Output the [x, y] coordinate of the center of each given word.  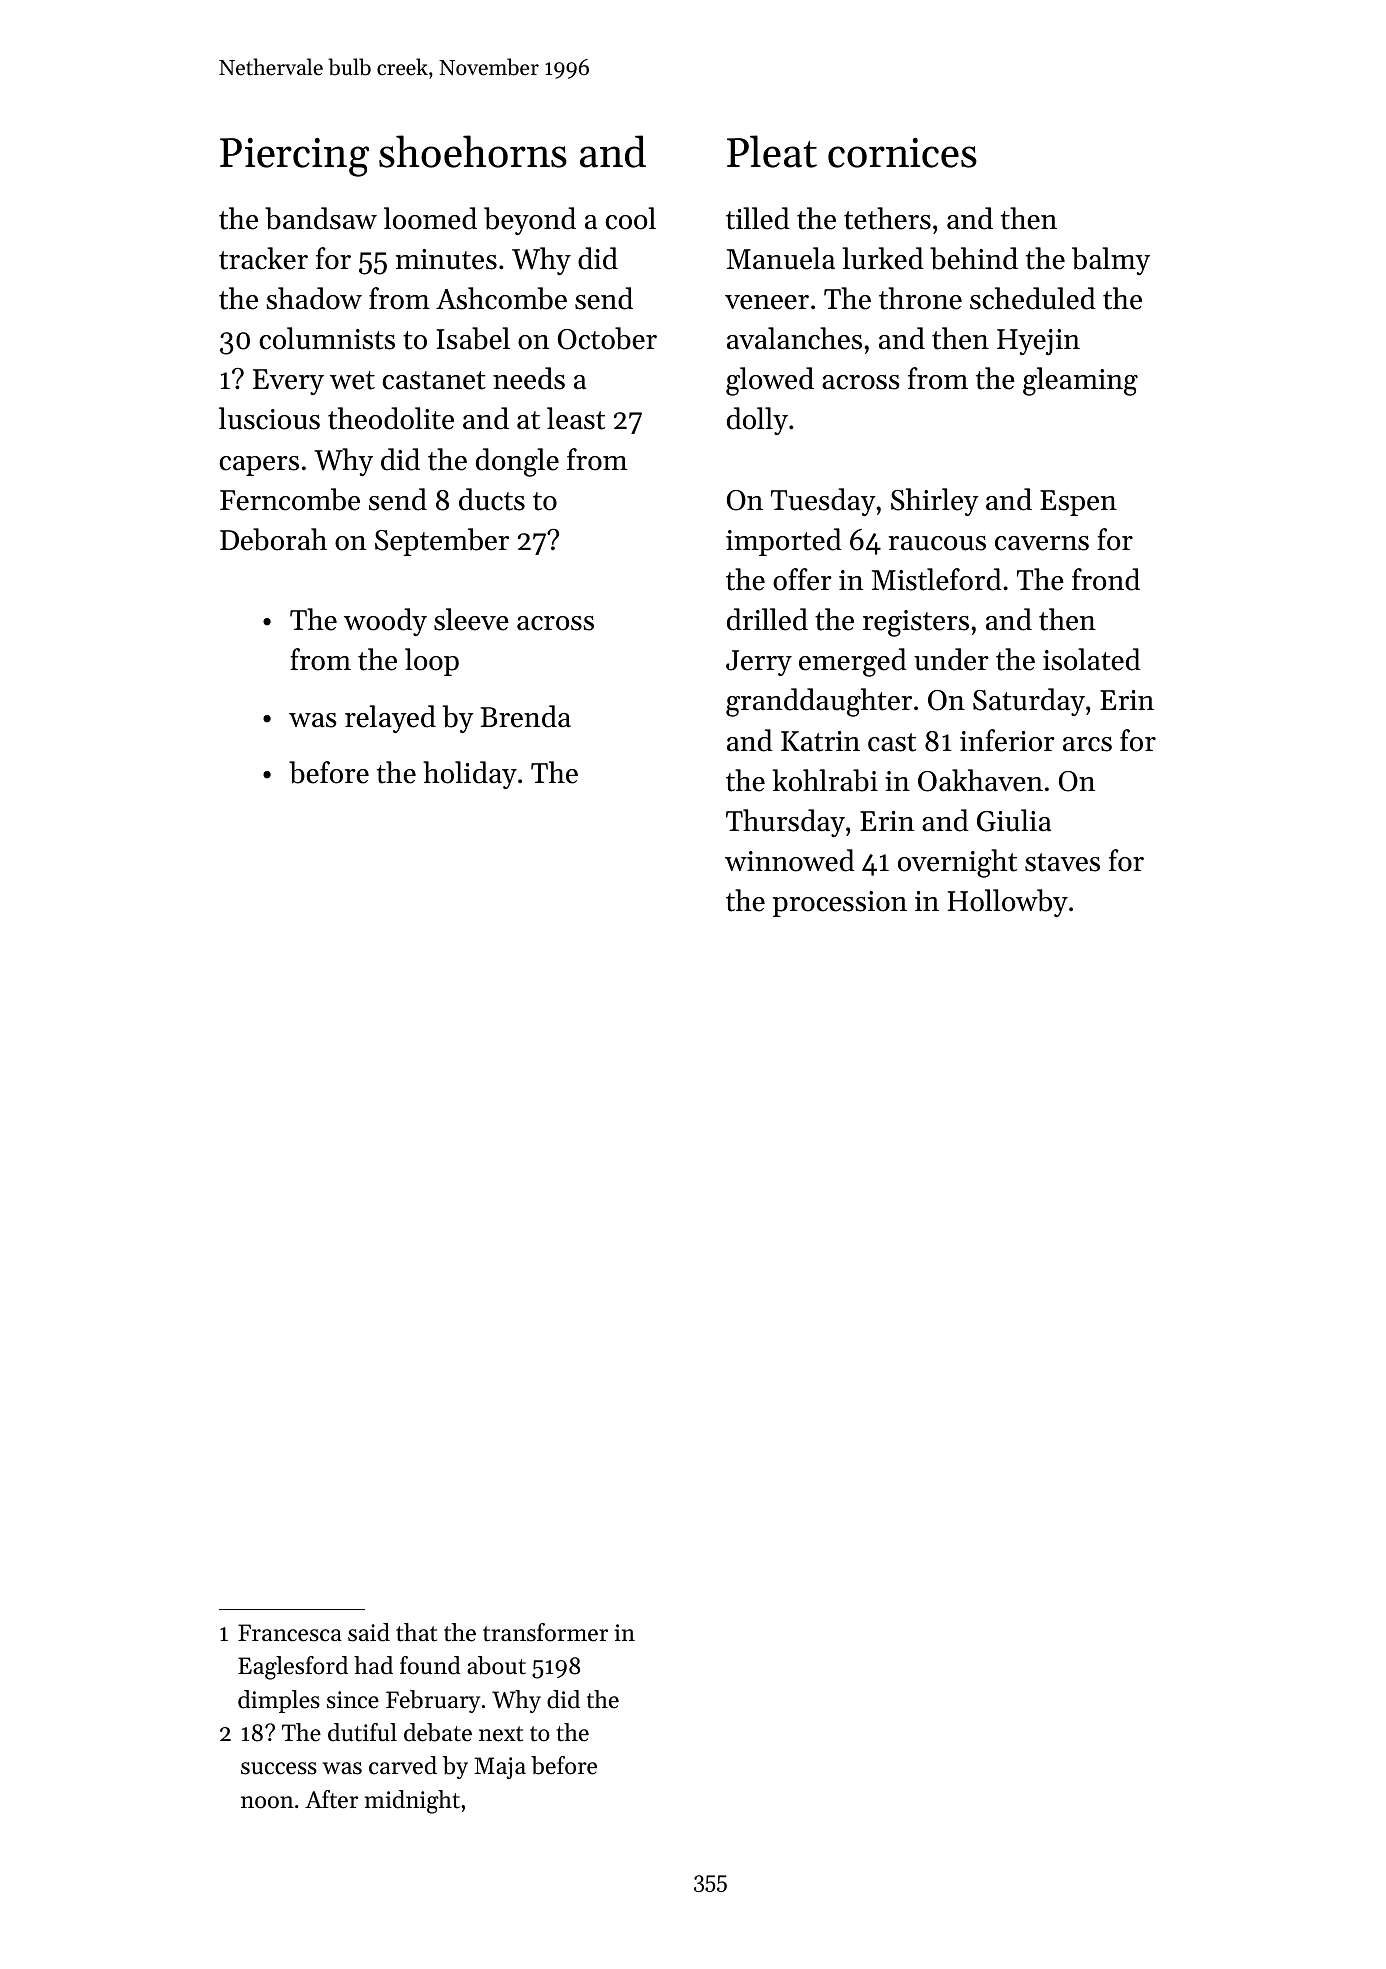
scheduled [1033, 298]
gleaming [1080, 381]
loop [432, 662]
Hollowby [1008, 903]
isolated [1092, 659]
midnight [412, 1802]
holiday [470, 775]
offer [802, 579]
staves [1062, 862]
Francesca [290, 1633]
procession [840, 904]
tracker [263, 258]
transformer [545, 1632]
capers [259, 466]
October [607, 338]
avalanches [794, 338]
